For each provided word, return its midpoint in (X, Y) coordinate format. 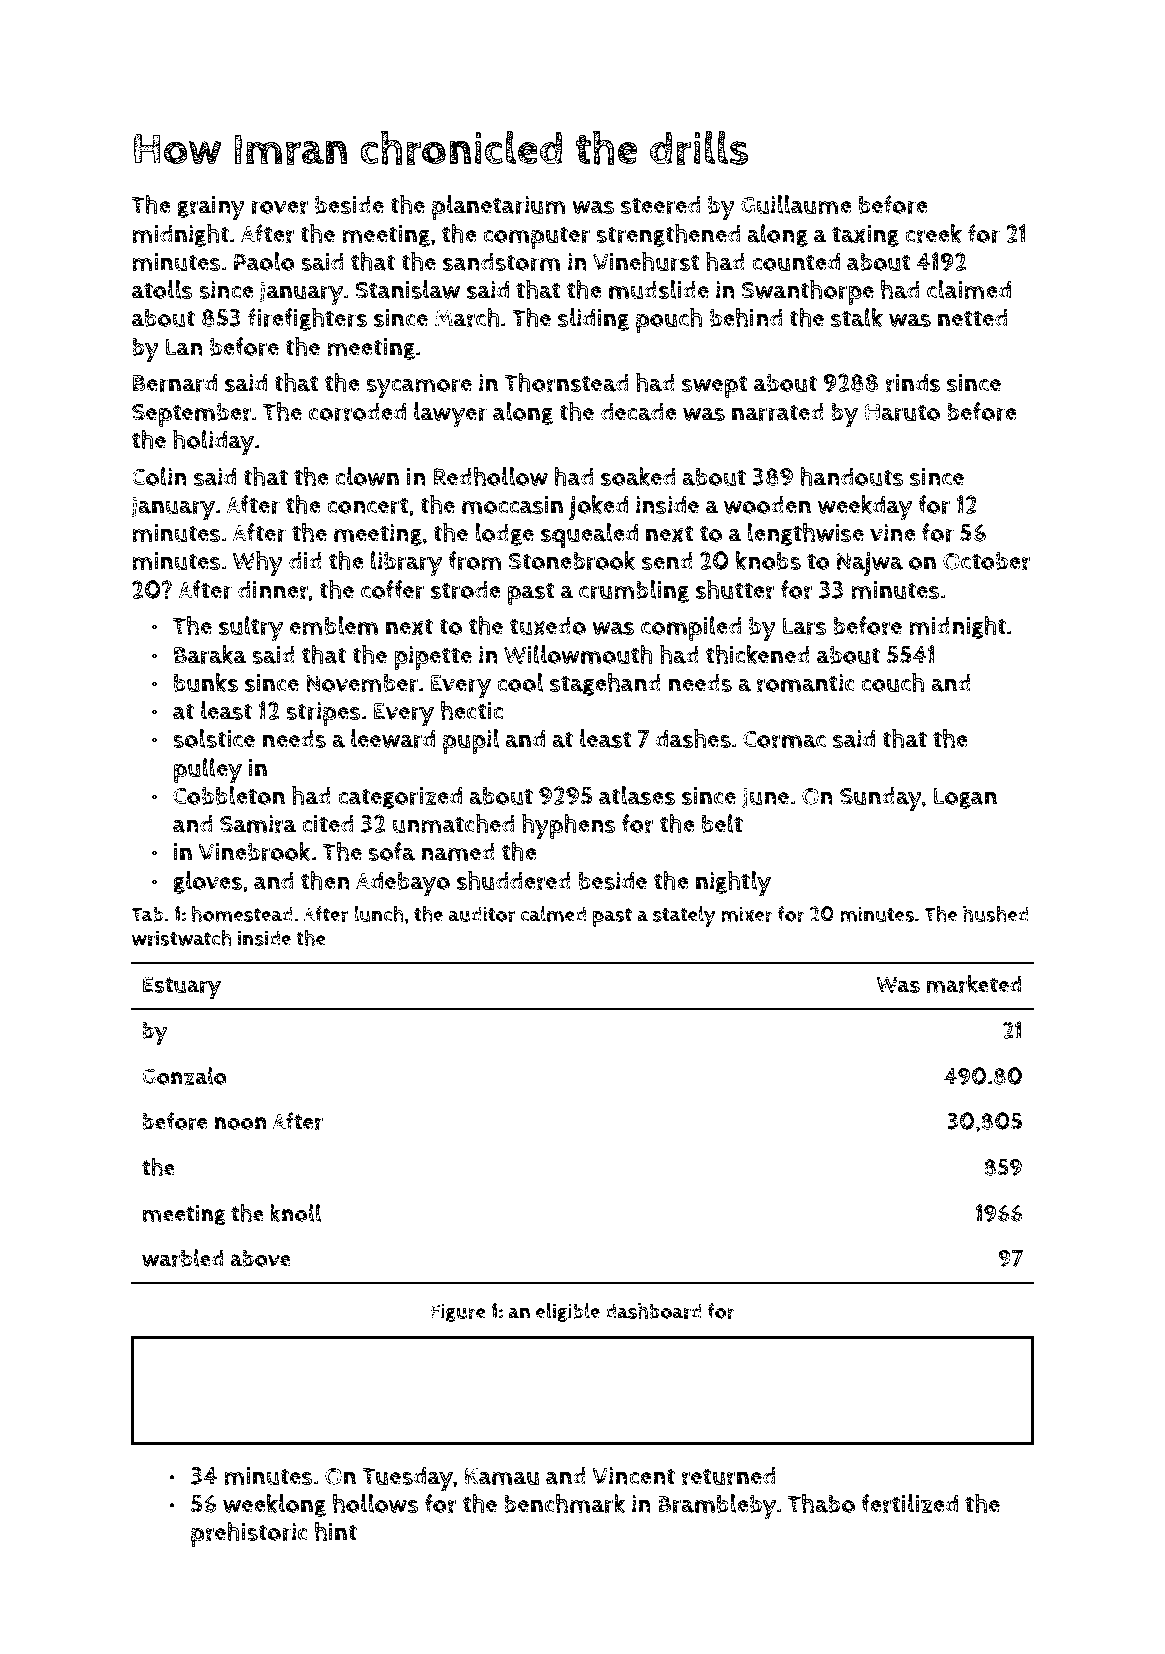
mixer (747, 914)
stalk (857, 317)
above (260, 1258)
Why (258, 564)
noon (240, 1123)
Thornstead (566, 383)
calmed (553, 914)
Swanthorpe (808, 292)
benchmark (564, 1504)
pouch (669, 320)
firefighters (307, 319)
